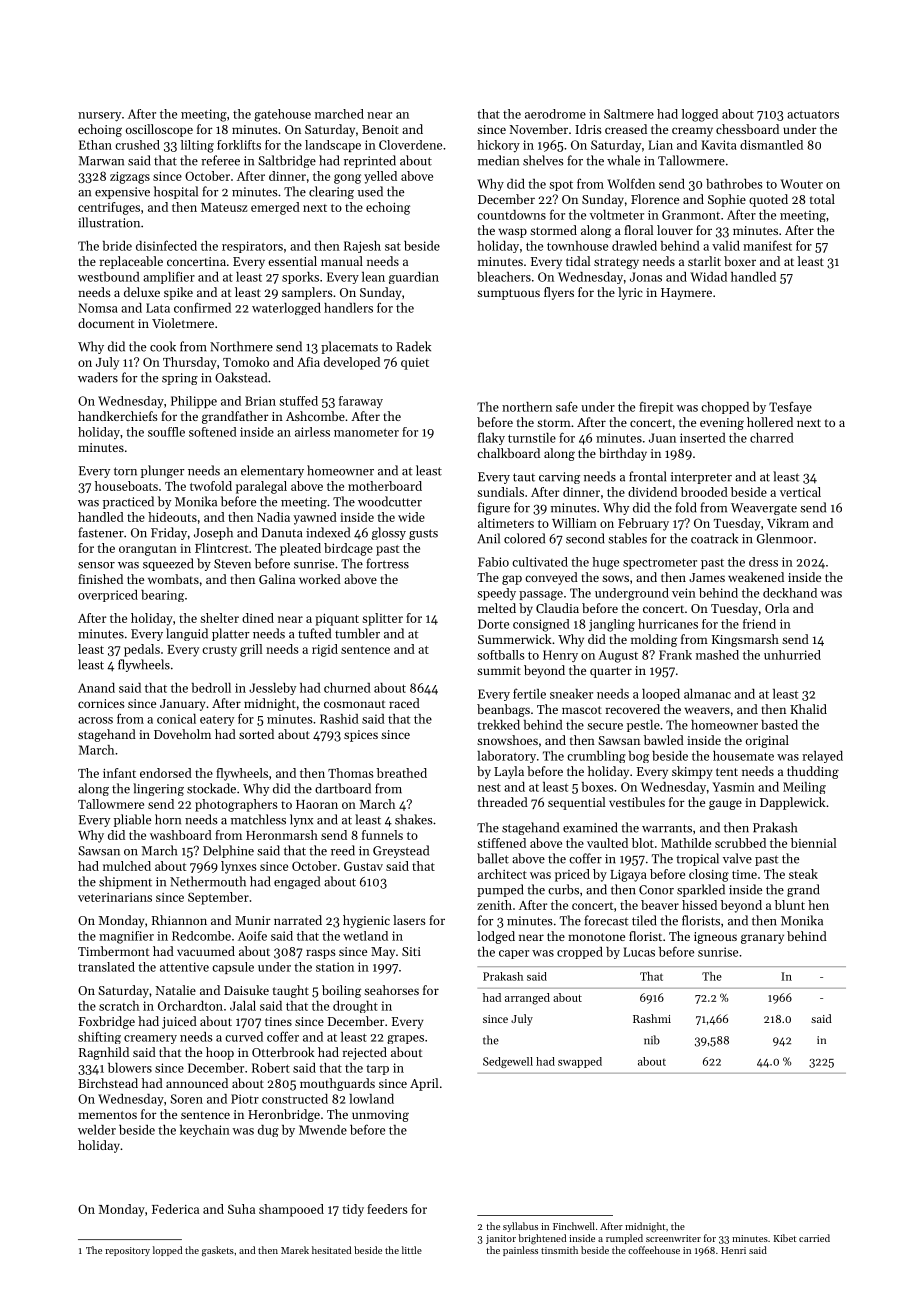 The image size is (924, 1308). I want to click on Benoit, so click(380, 129).
